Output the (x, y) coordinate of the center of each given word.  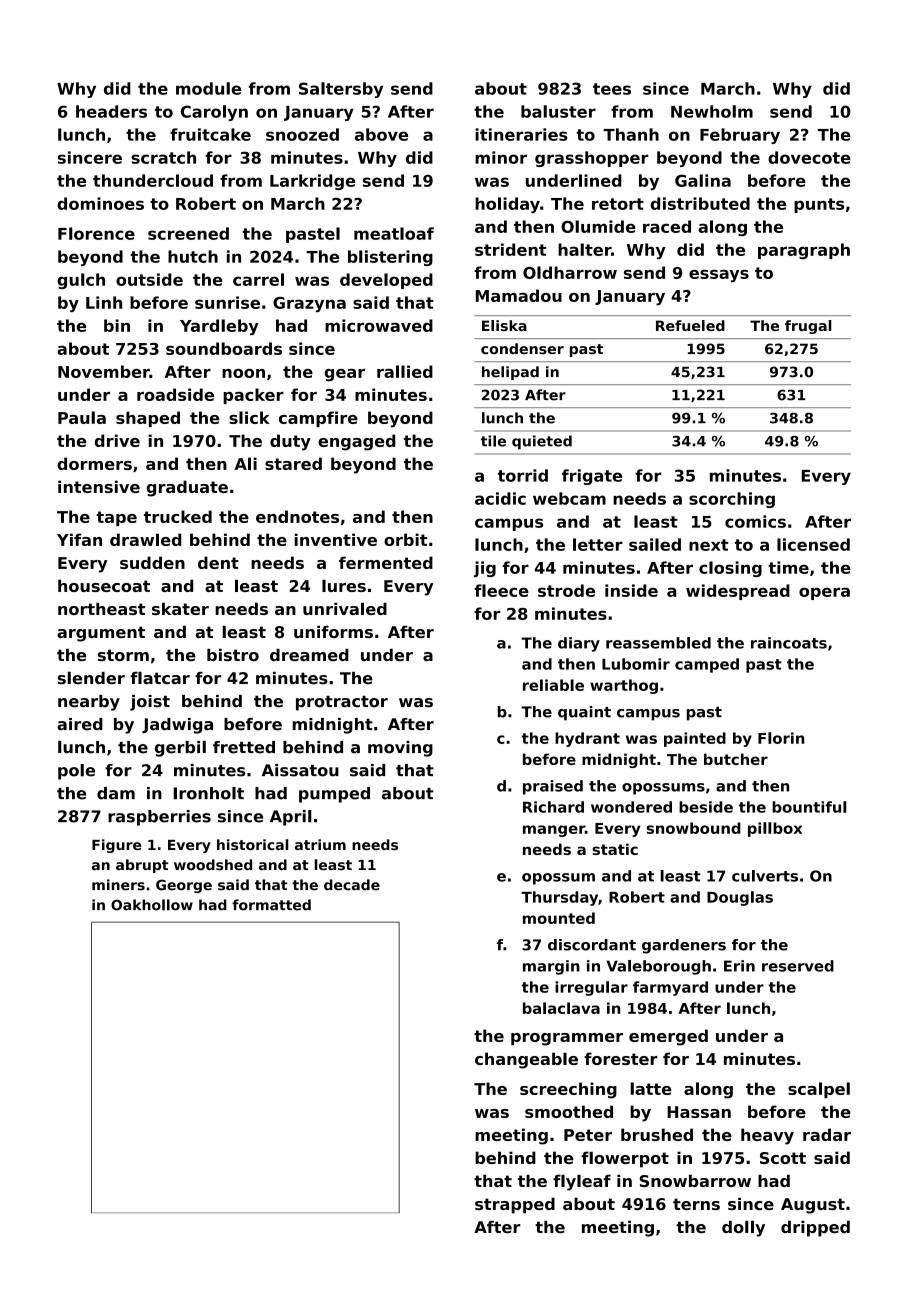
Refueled (690, 325)
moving (400, 749)
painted (695, 739)
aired (80, 724)
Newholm (712, 111)
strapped (515, 1206)
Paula (82, 417)
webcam (569, 498)
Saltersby (341, 90)
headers (111, 111)
